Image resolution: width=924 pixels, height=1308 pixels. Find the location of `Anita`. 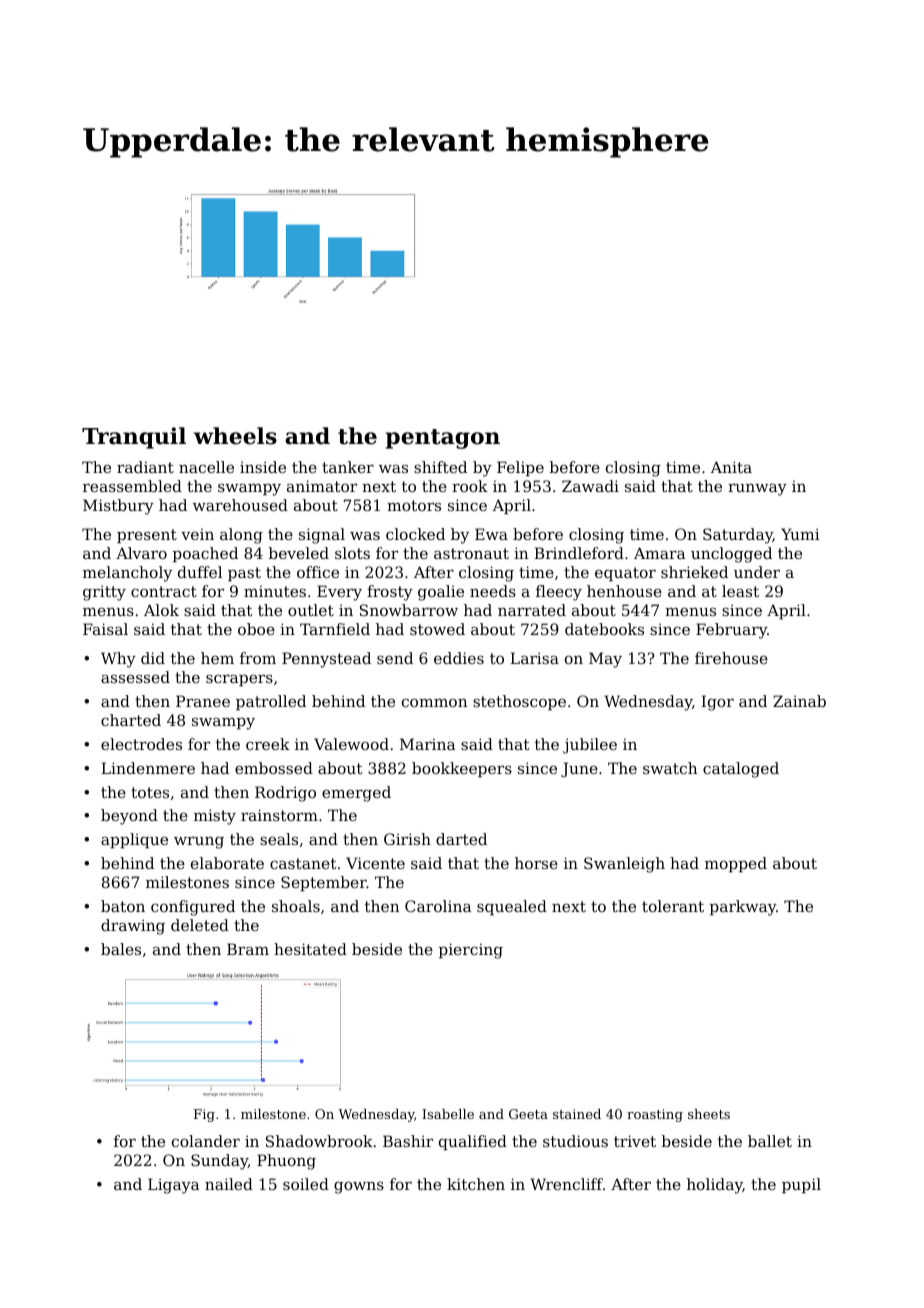

Anita is located at coordinates (731, 467).
